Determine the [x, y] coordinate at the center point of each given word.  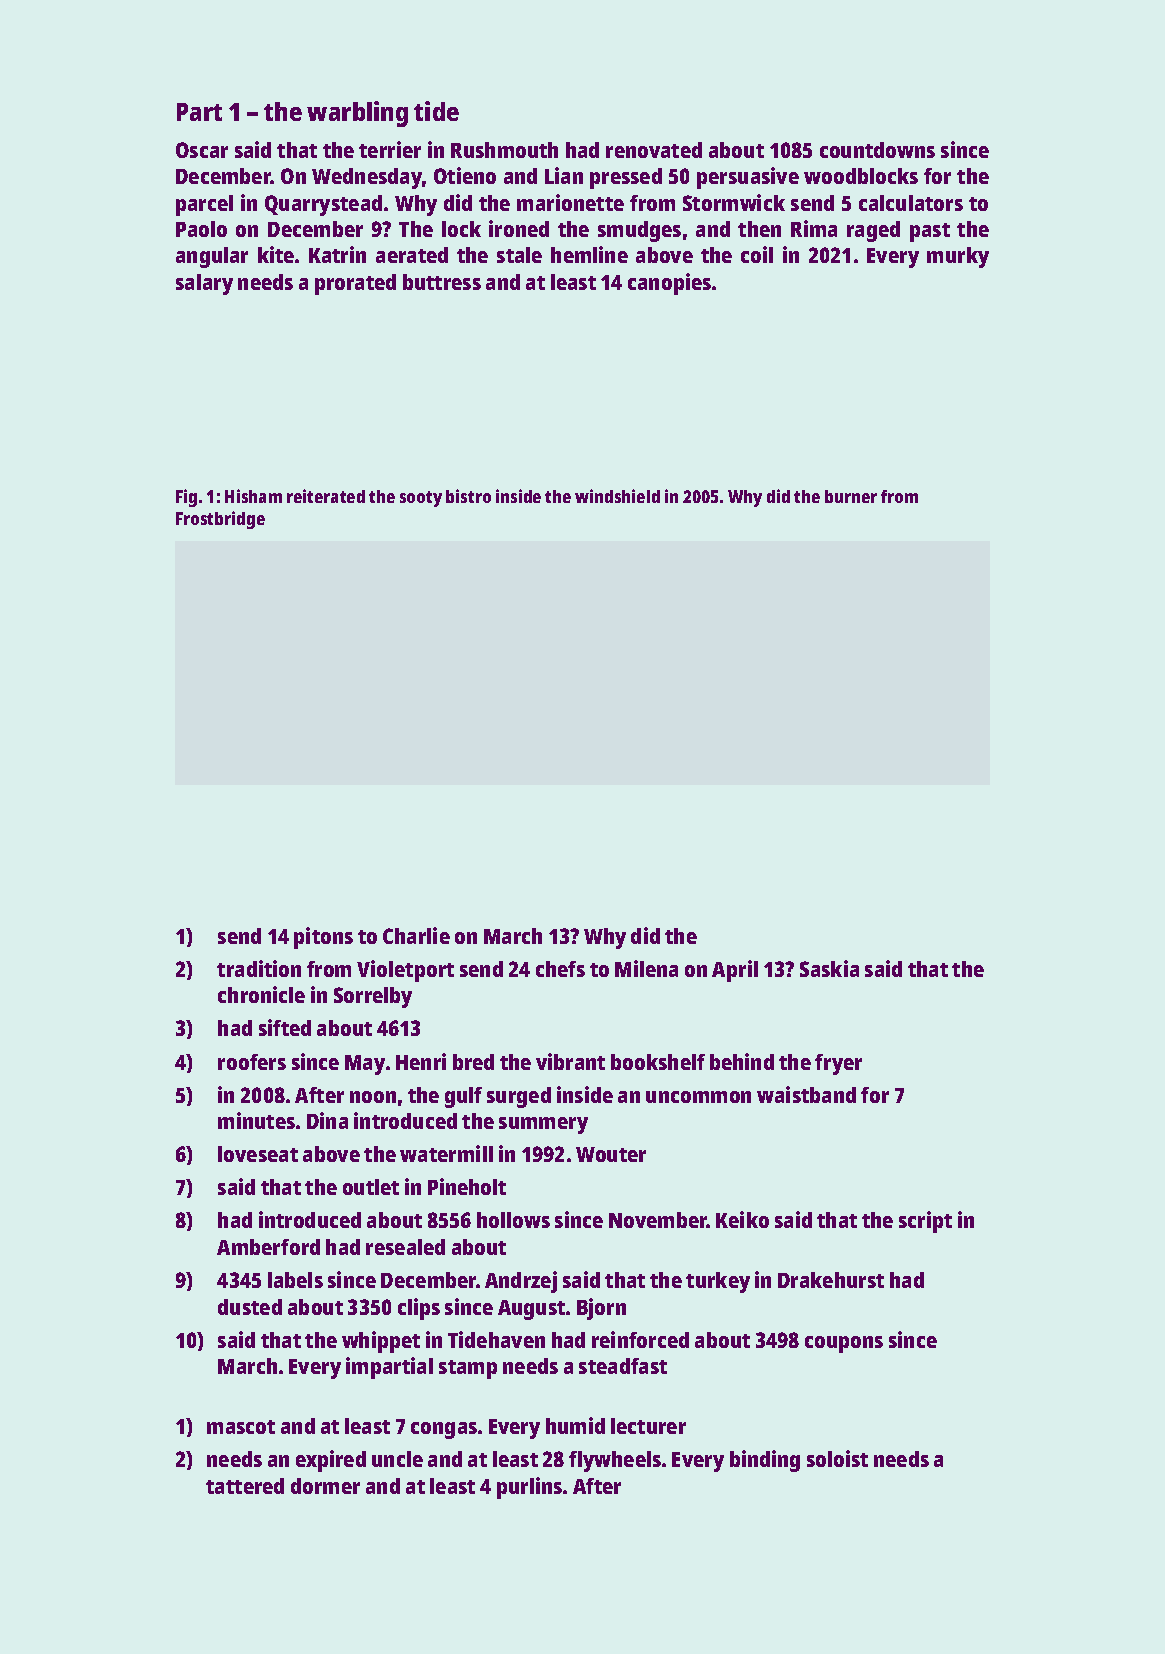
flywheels [615, 1461]
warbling [357, 114]
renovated [654, 150]
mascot [241, 1427]
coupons [844, 1344]
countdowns [877, 150]
